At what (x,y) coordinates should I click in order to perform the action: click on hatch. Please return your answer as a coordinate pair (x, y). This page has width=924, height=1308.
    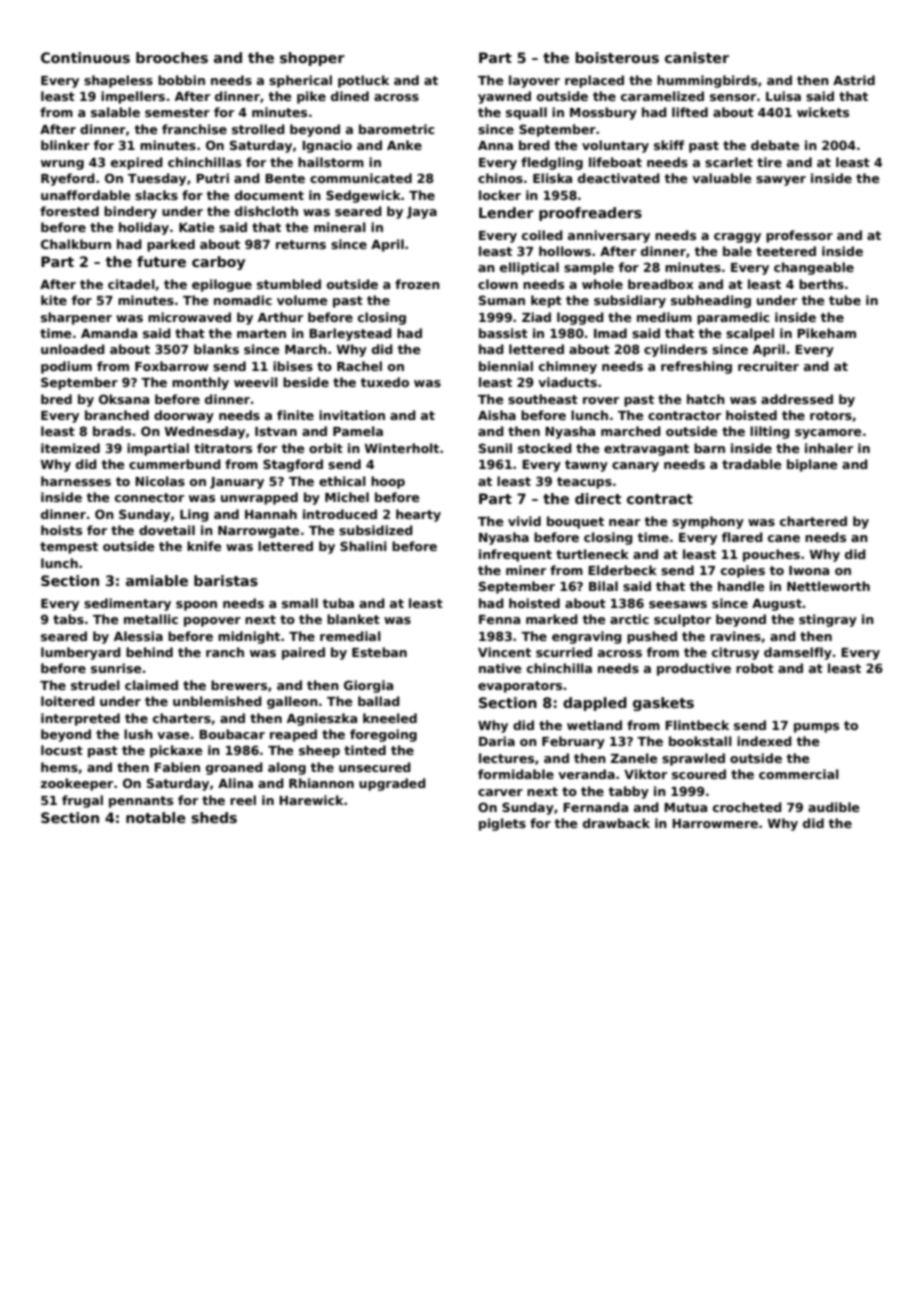
    Looking at the image, I should click on (706, 399).
